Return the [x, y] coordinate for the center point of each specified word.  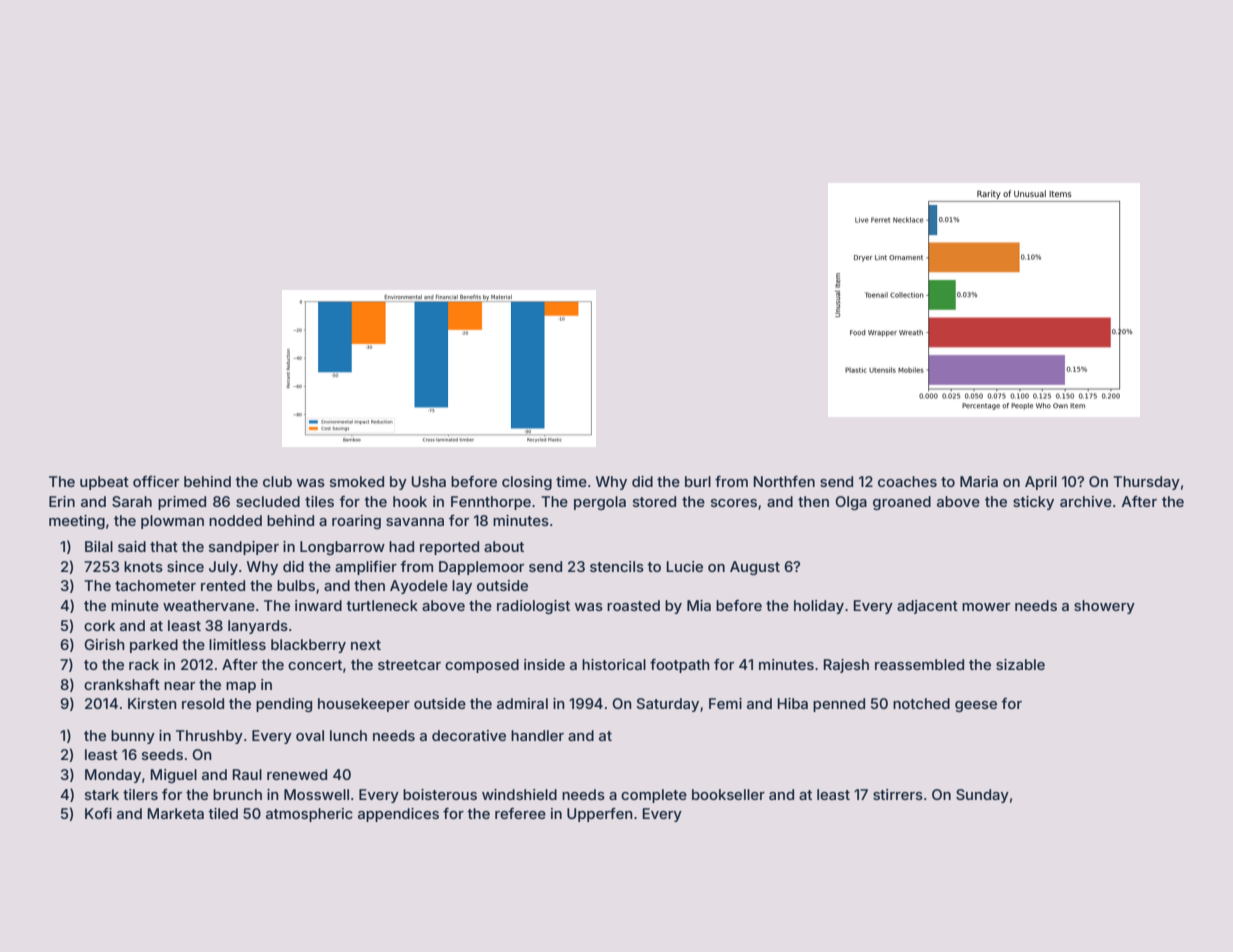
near [179, 686]
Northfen [784, 481]
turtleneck [382, 605]
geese [976, 706]
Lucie [684, 566]
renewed [297, 774]
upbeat [104, 483]
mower [986, 607]
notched [921, 703]
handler [537, 735]
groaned [902, 503]
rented [223, 585]
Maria [979, 481]
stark [102, 794]
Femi [725, 703]
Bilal [99, 546]
